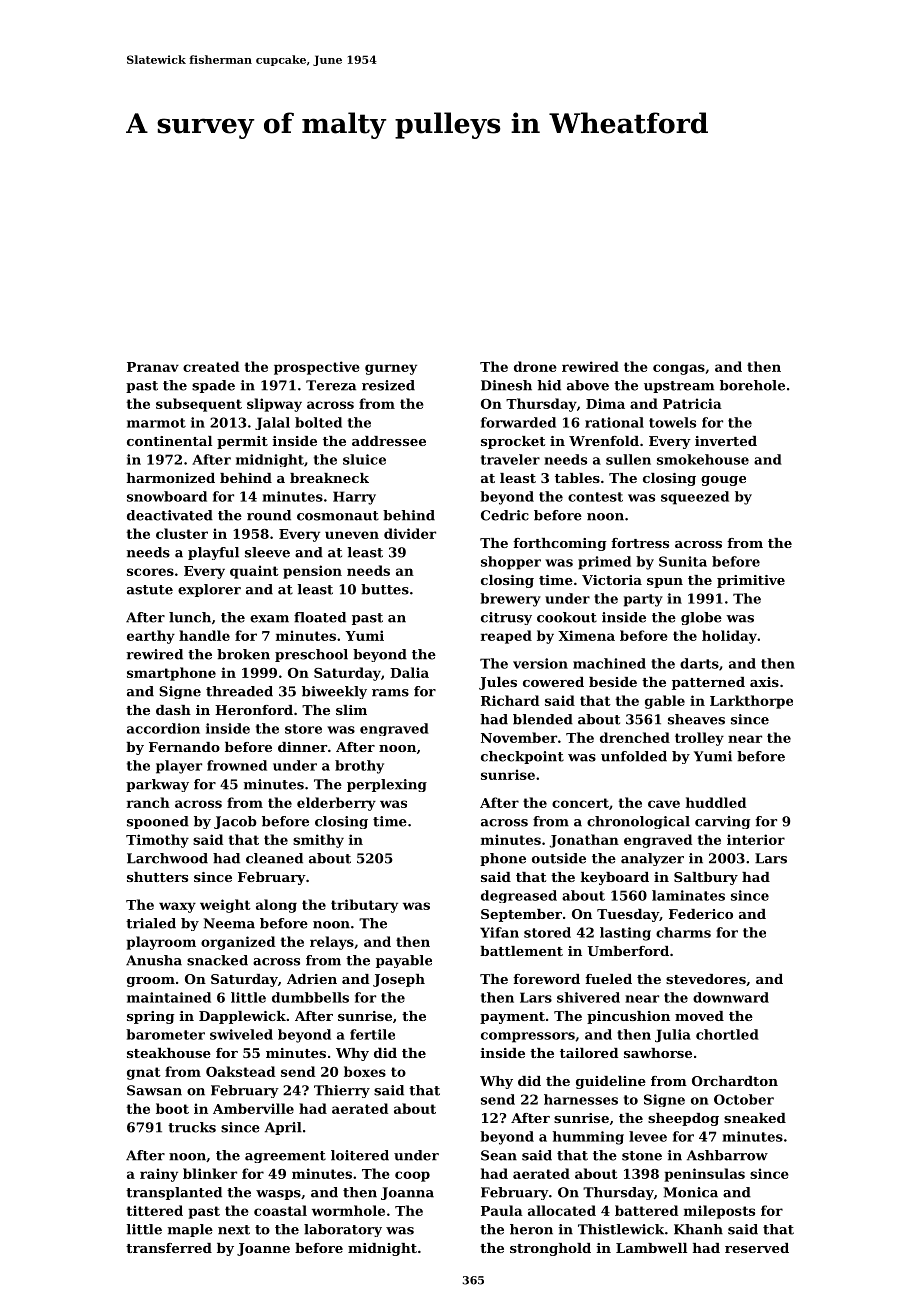 Image resolution: width=924 pixels, height=1314 pixels. I want to click on along, so click(276, 906).
